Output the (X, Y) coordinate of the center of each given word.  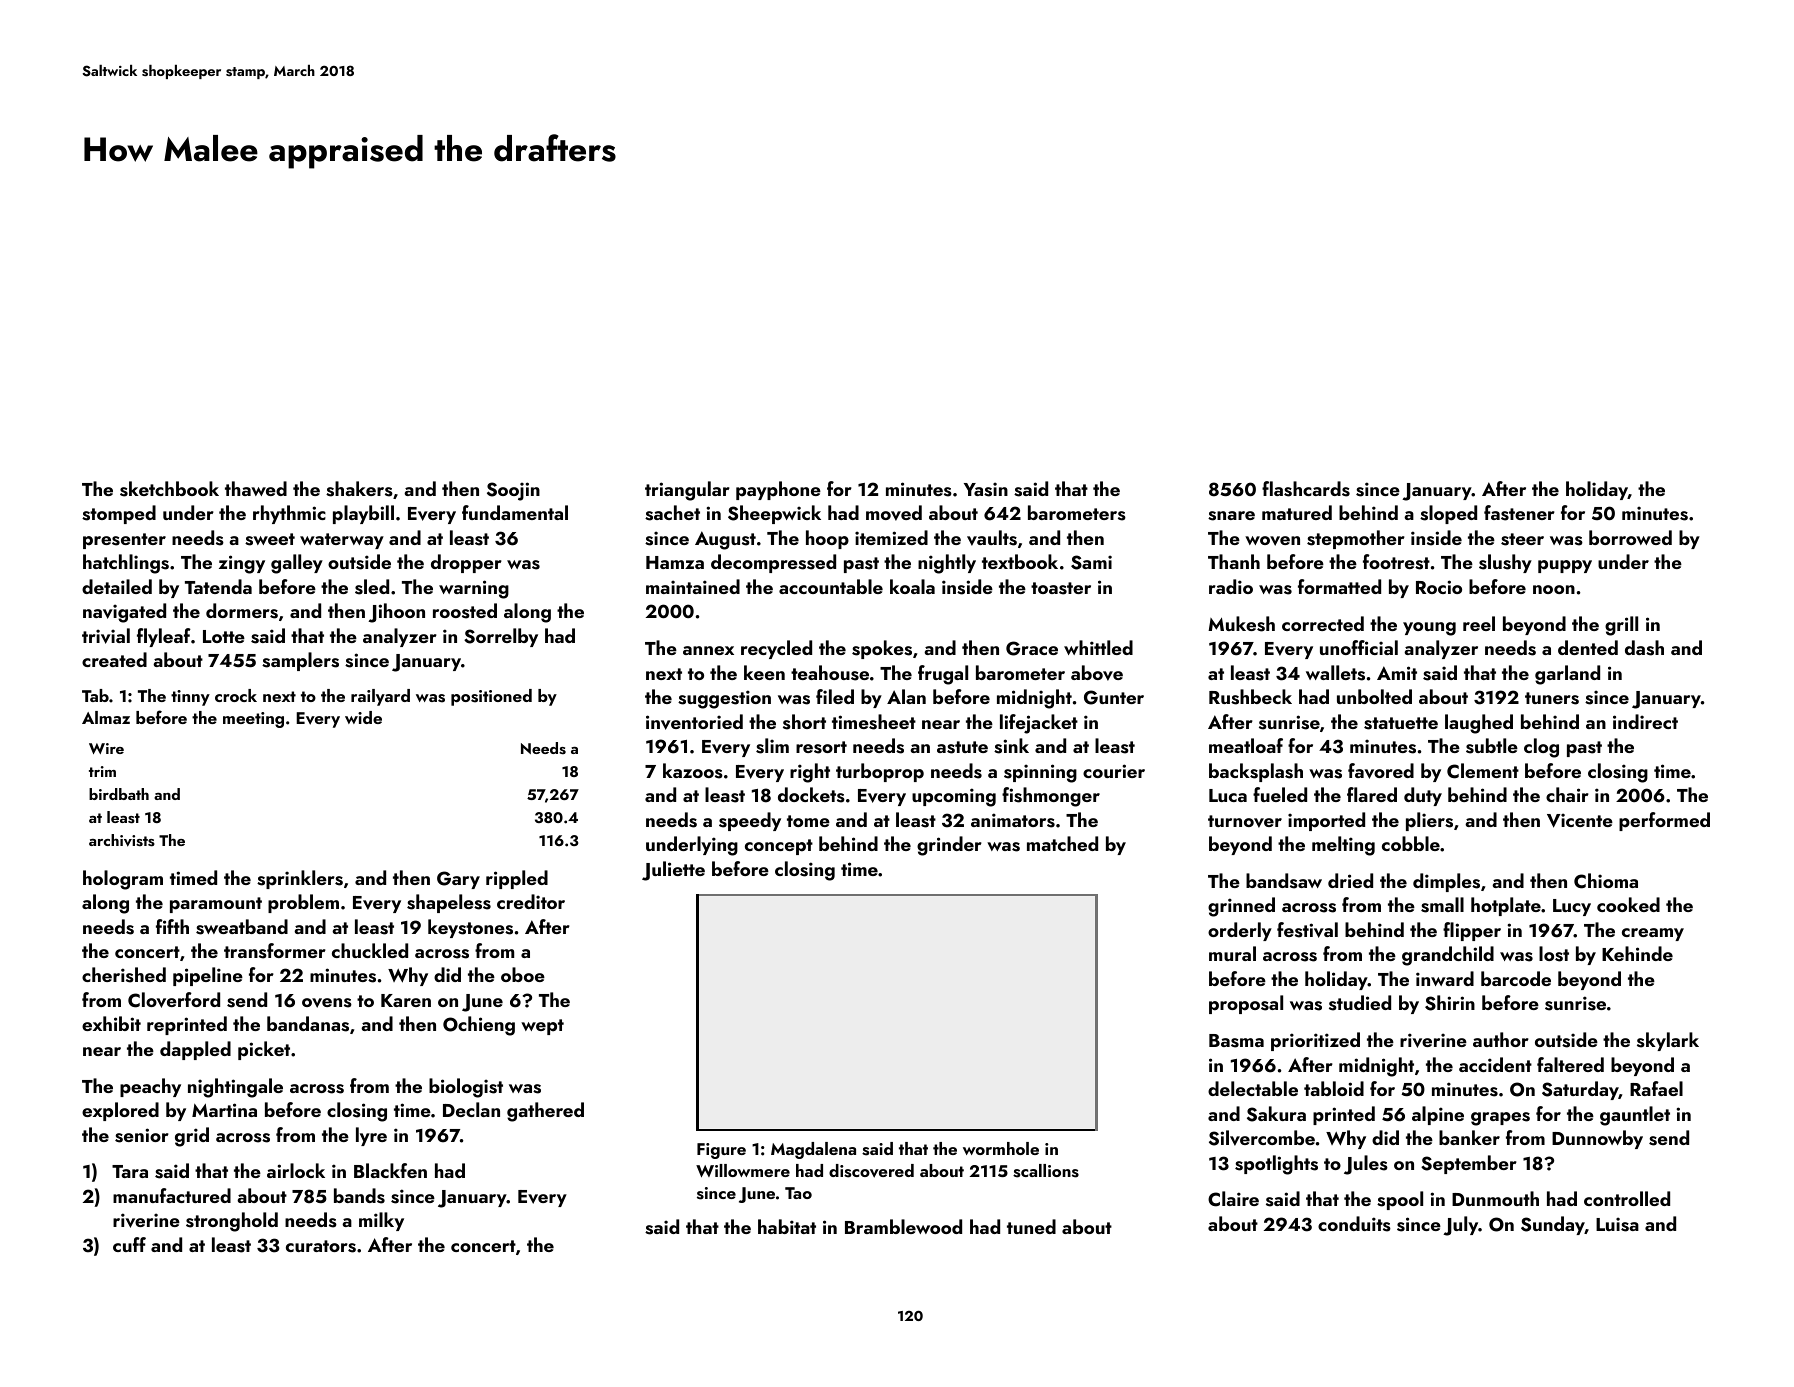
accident (1495, 1064)
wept (542, 1027)
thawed (256, 488)
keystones (470, 928)
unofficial (1359, 647)
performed (1664, 821)
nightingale (235, 1088)
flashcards (1306, 489)
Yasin (986, 489)
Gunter (1114, 697)
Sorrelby (501, 637)
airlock (296, 1170)
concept (779, 847)
